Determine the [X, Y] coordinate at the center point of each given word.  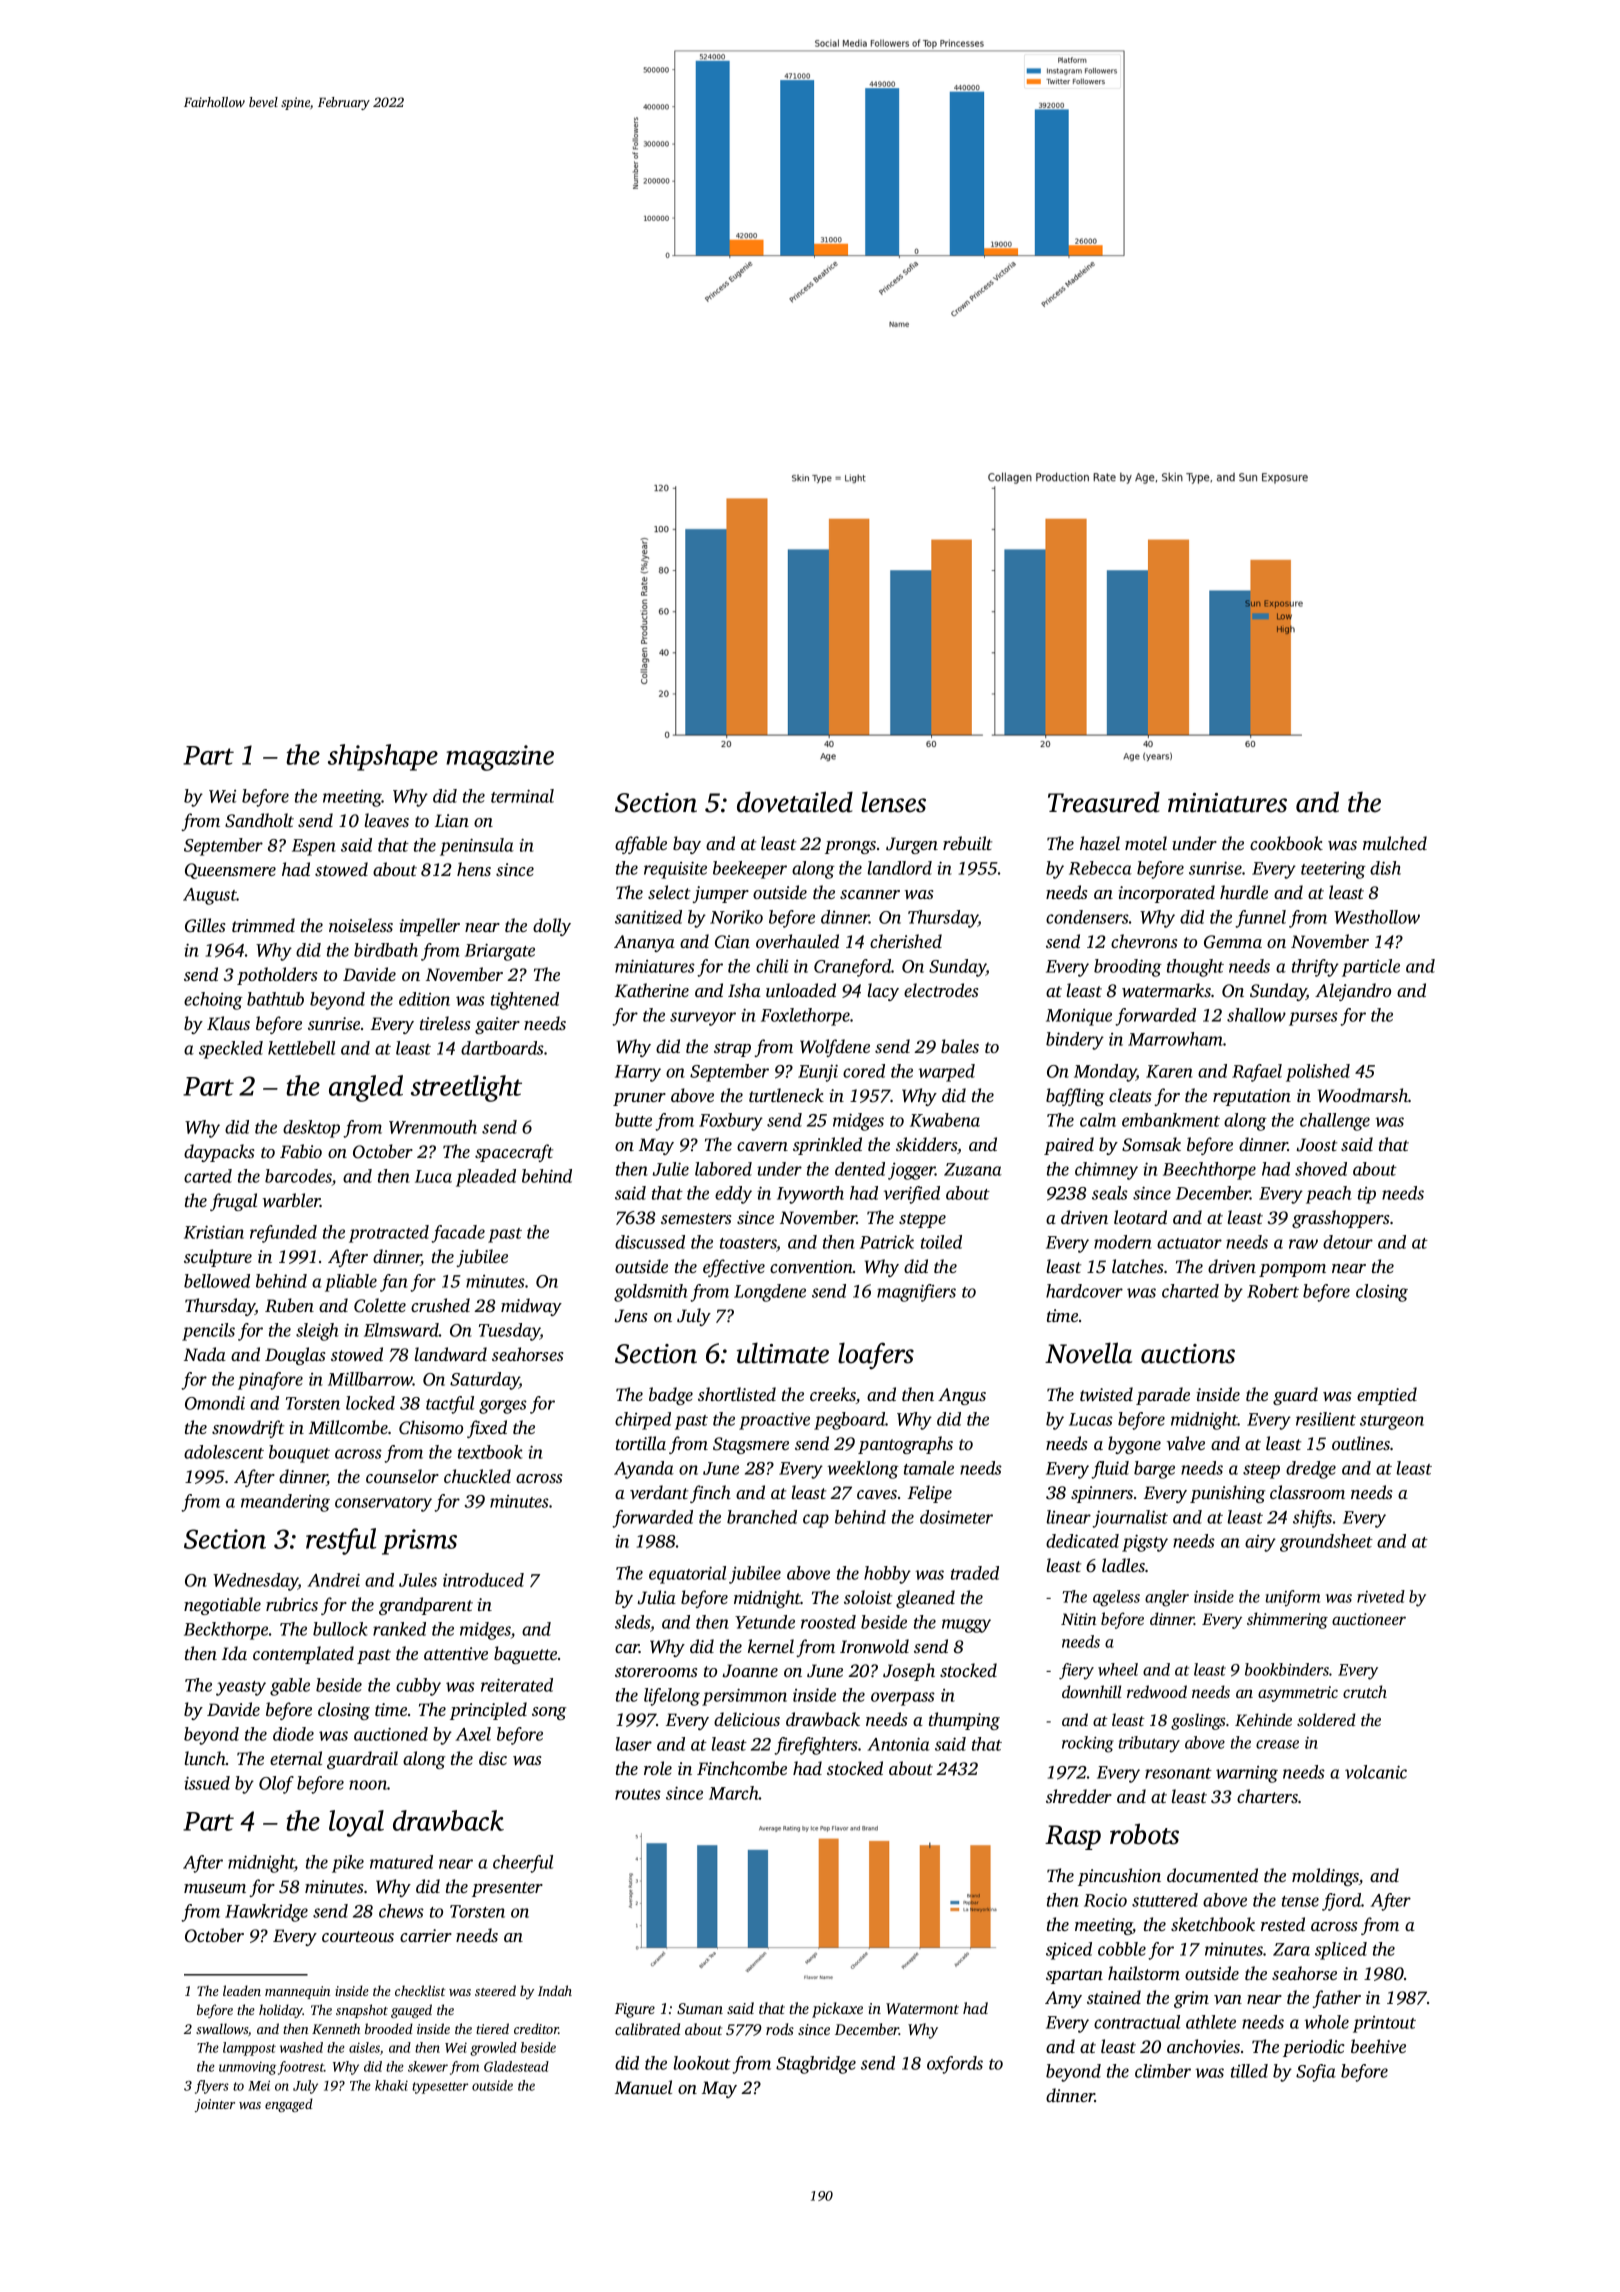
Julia [657, 1597]
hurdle [1244, 892]
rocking [1088, 1744]
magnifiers [916, 1293]
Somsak [1151, 1144]
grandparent [426, 1606]
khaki [391, 2085]
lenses [893, 802]
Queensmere [230, 871]
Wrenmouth [433, 1127]
